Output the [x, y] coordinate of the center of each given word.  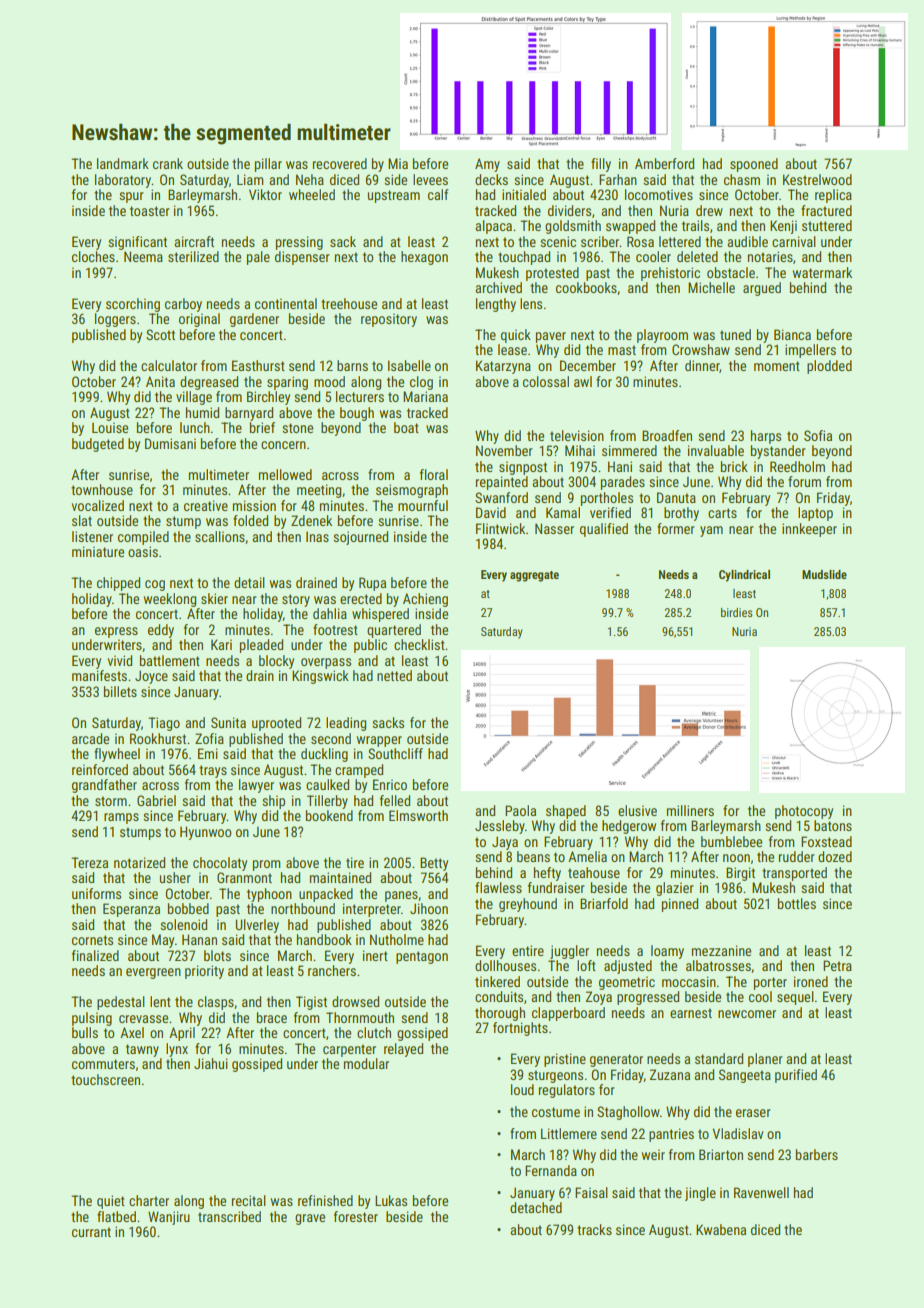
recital [249, 1200]
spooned [754, 165]
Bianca [792, 334]
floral [434, 474]
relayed [403, 1050]
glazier [675, 889]
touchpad [524, 258]
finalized [95, 955]
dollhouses [505, 965]
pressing [299, 243]
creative [206, 505]
